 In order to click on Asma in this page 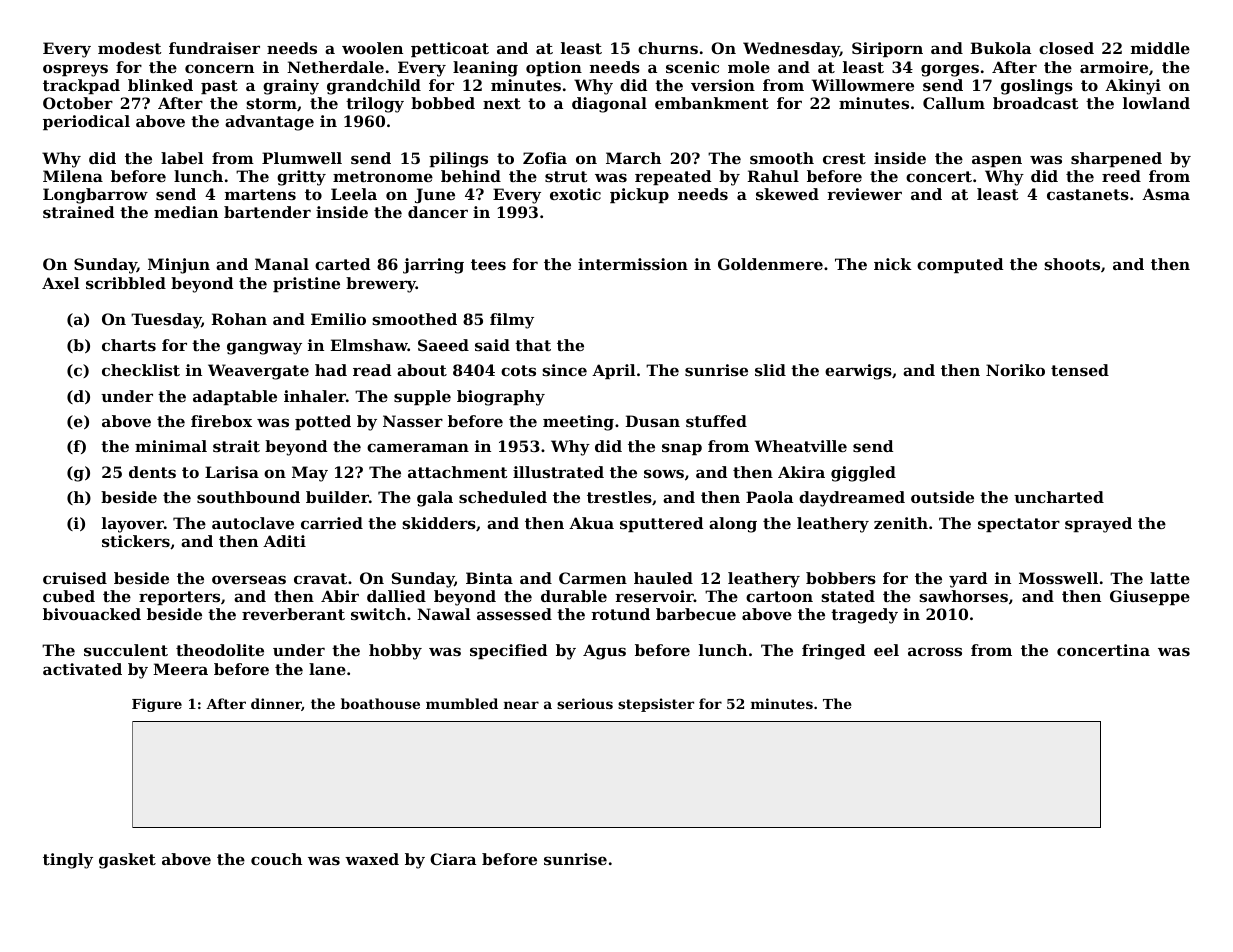, I will do `click(1166, 194)`.
